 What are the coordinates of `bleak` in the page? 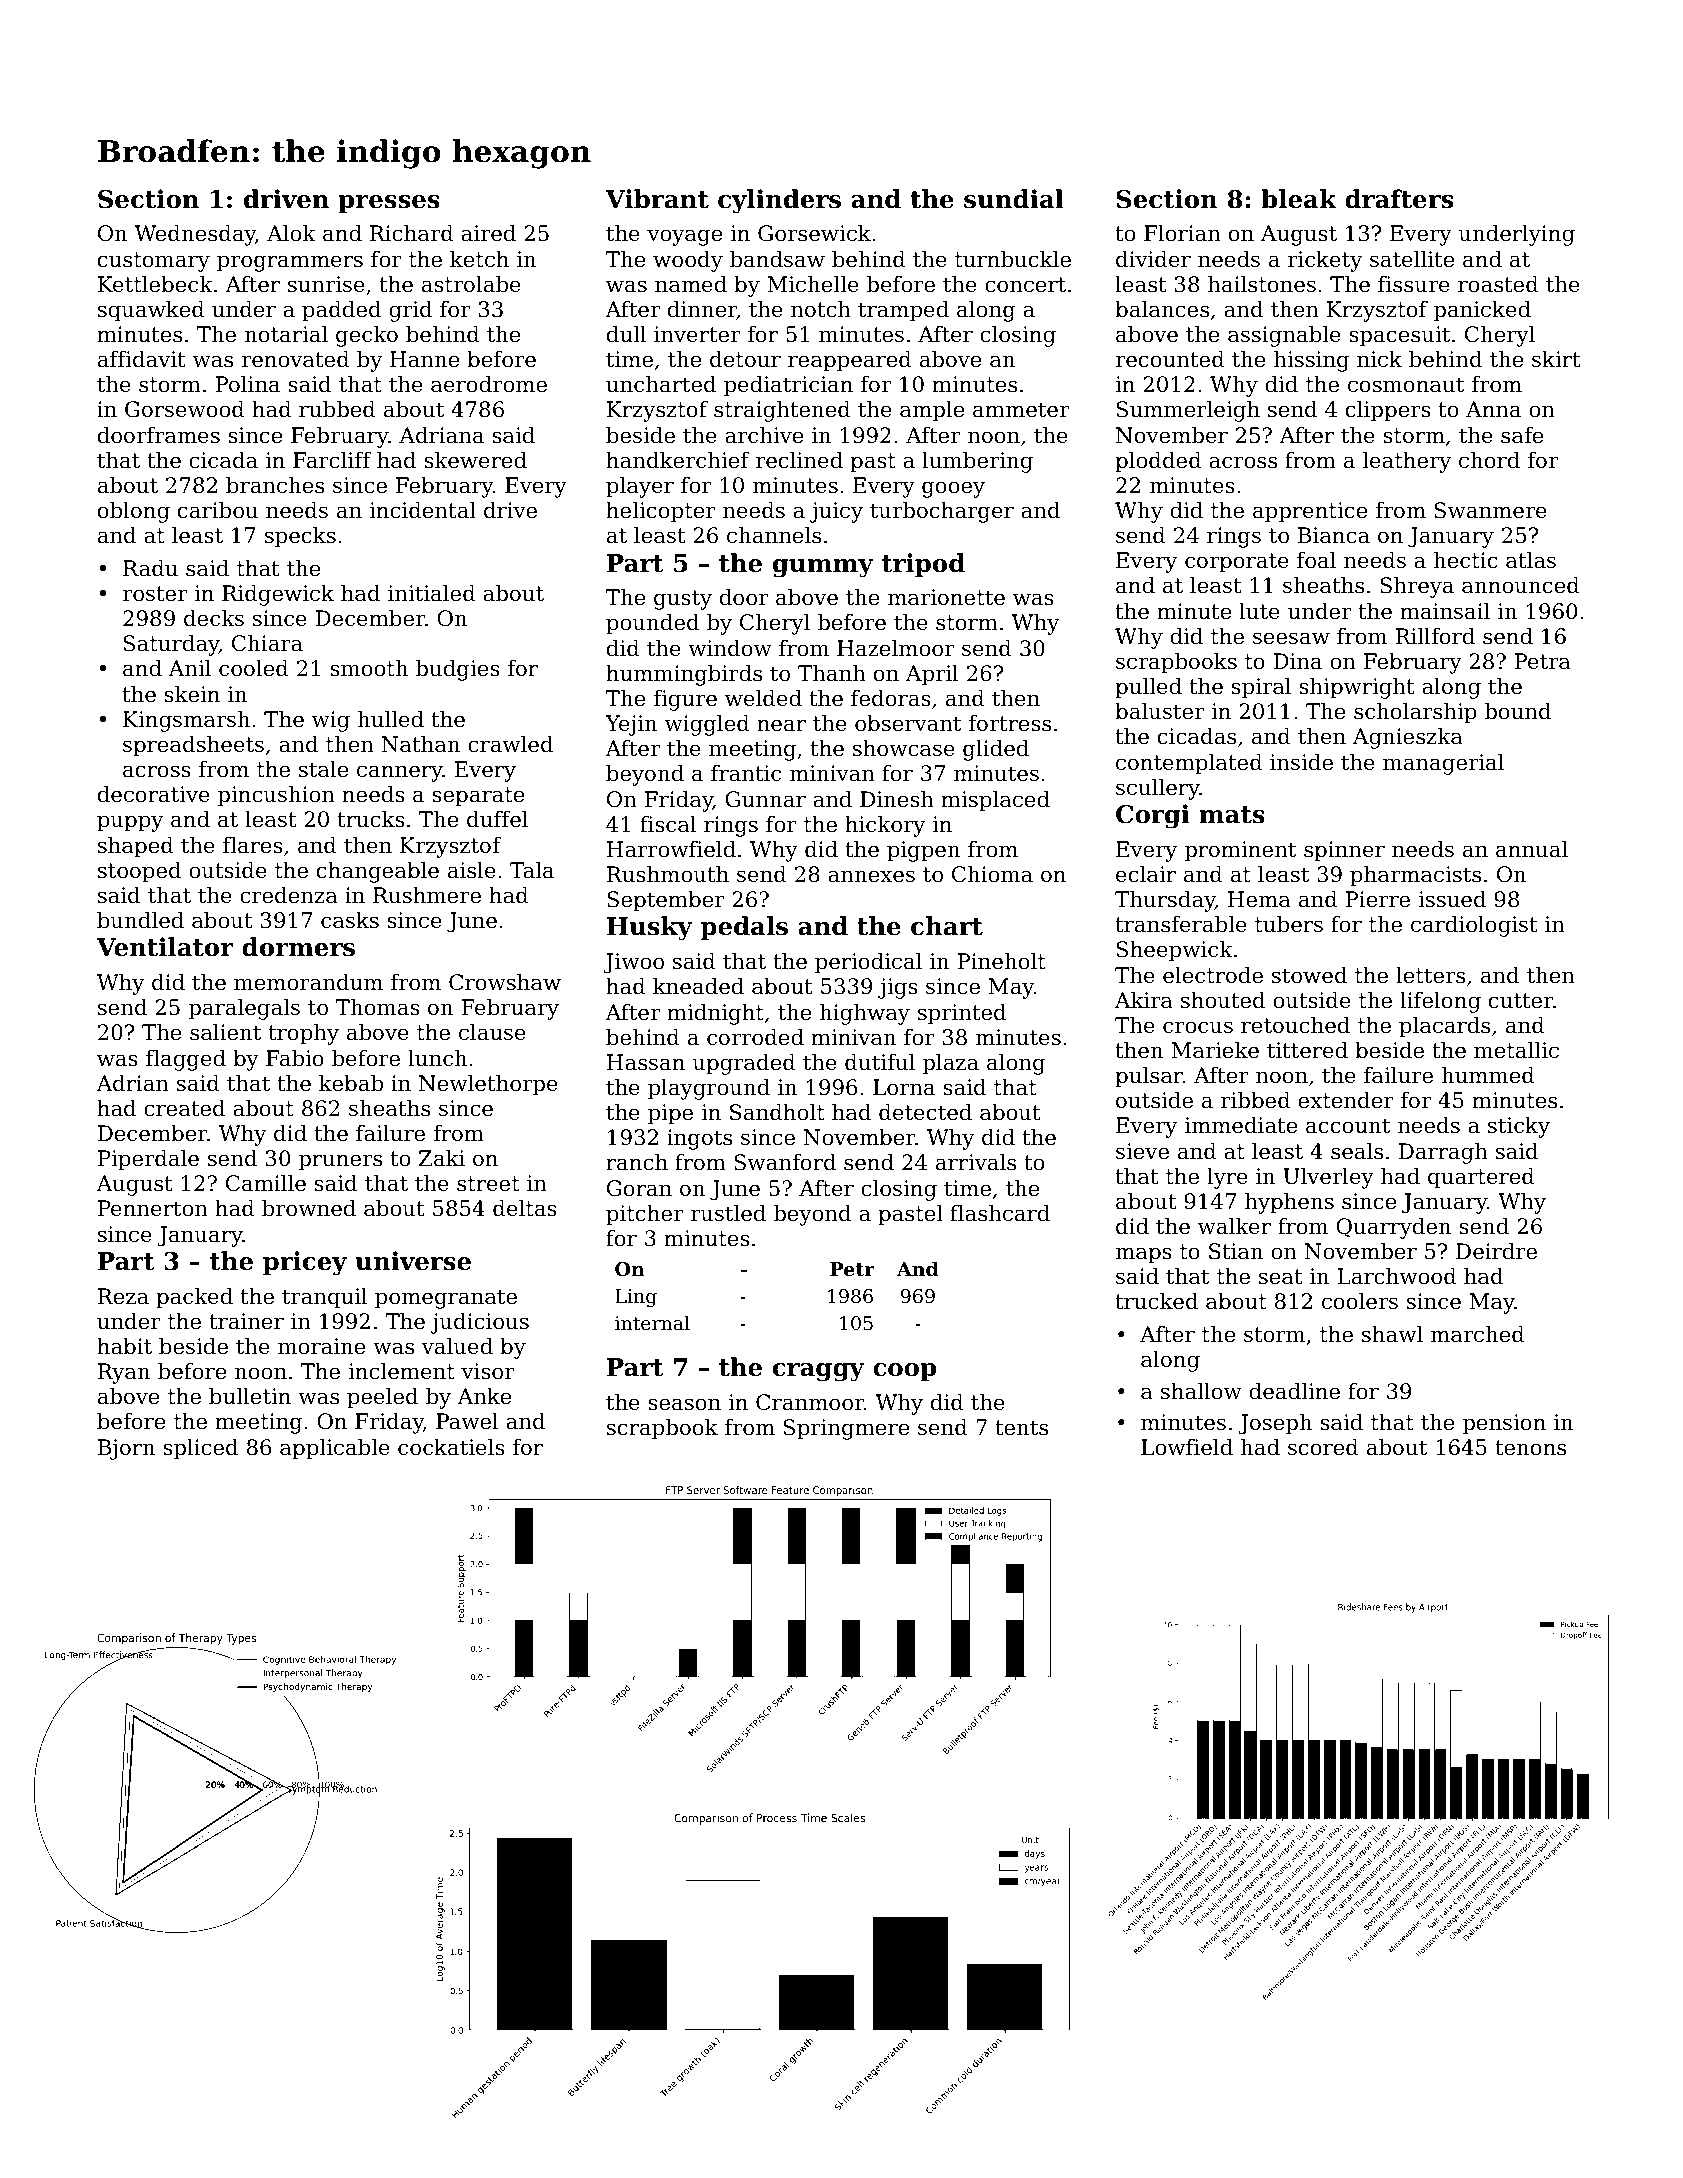 It's located at (1299, 199).
